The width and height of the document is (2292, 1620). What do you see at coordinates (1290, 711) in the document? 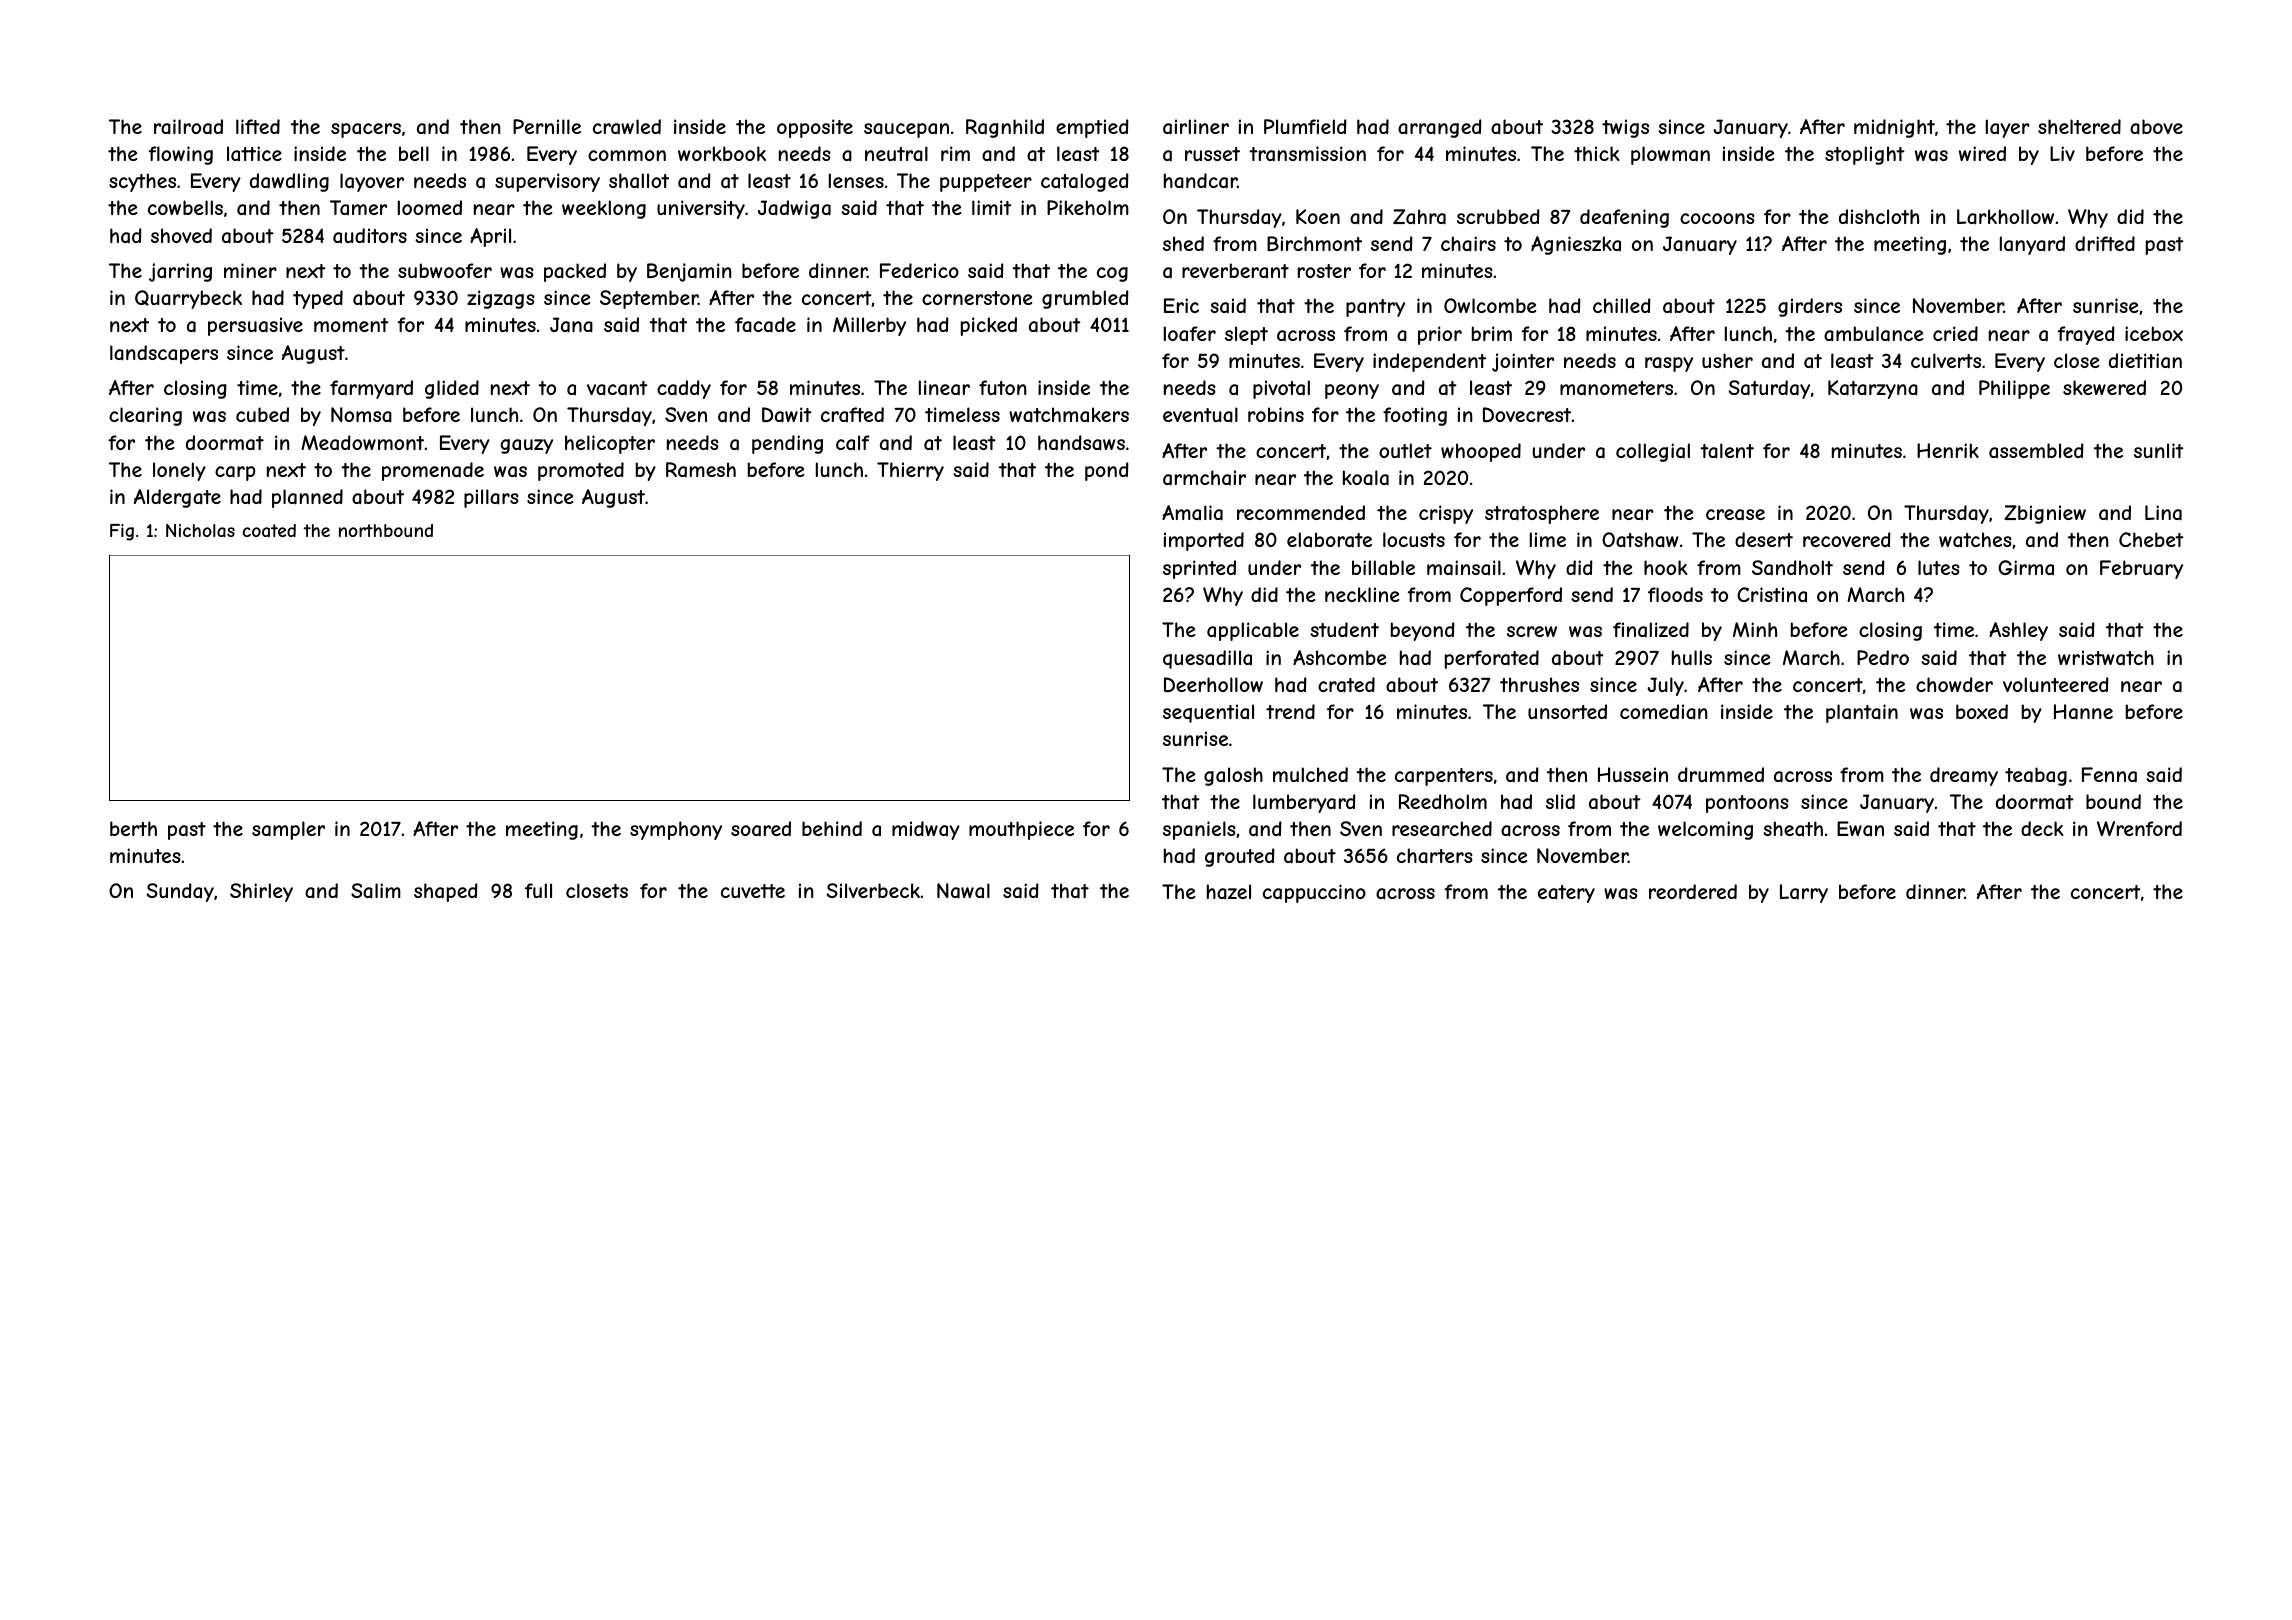
I see `trend` at bounding box center [1290, 711].
